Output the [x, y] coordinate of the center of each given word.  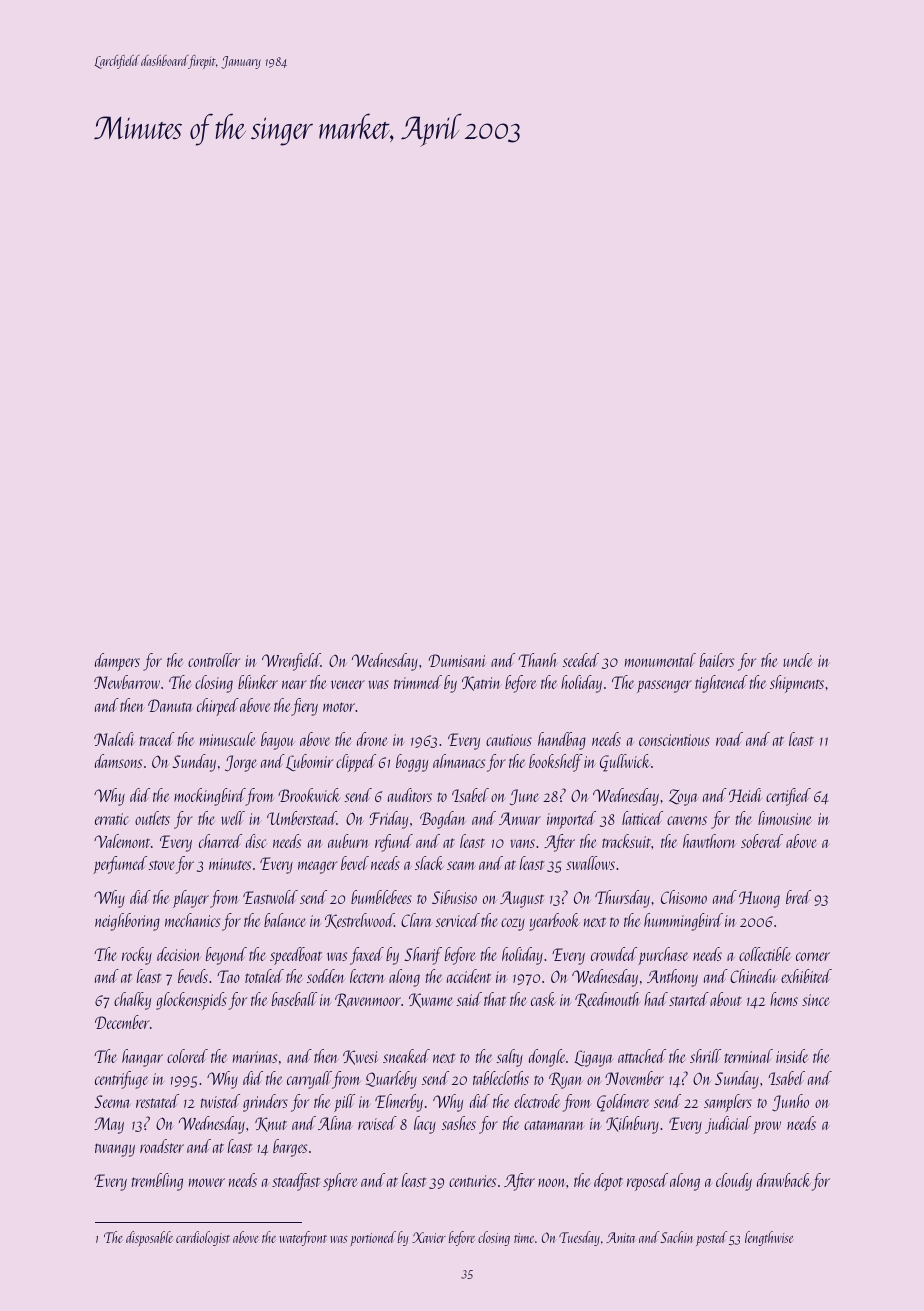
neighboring [127, 922]
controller [214, 660]
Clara [416, 920]
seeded [581, 660]
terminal [749, 1056]
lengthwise [769, 1238]
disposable [149, 1238]
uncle [797, 660]
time [524, 1238]
